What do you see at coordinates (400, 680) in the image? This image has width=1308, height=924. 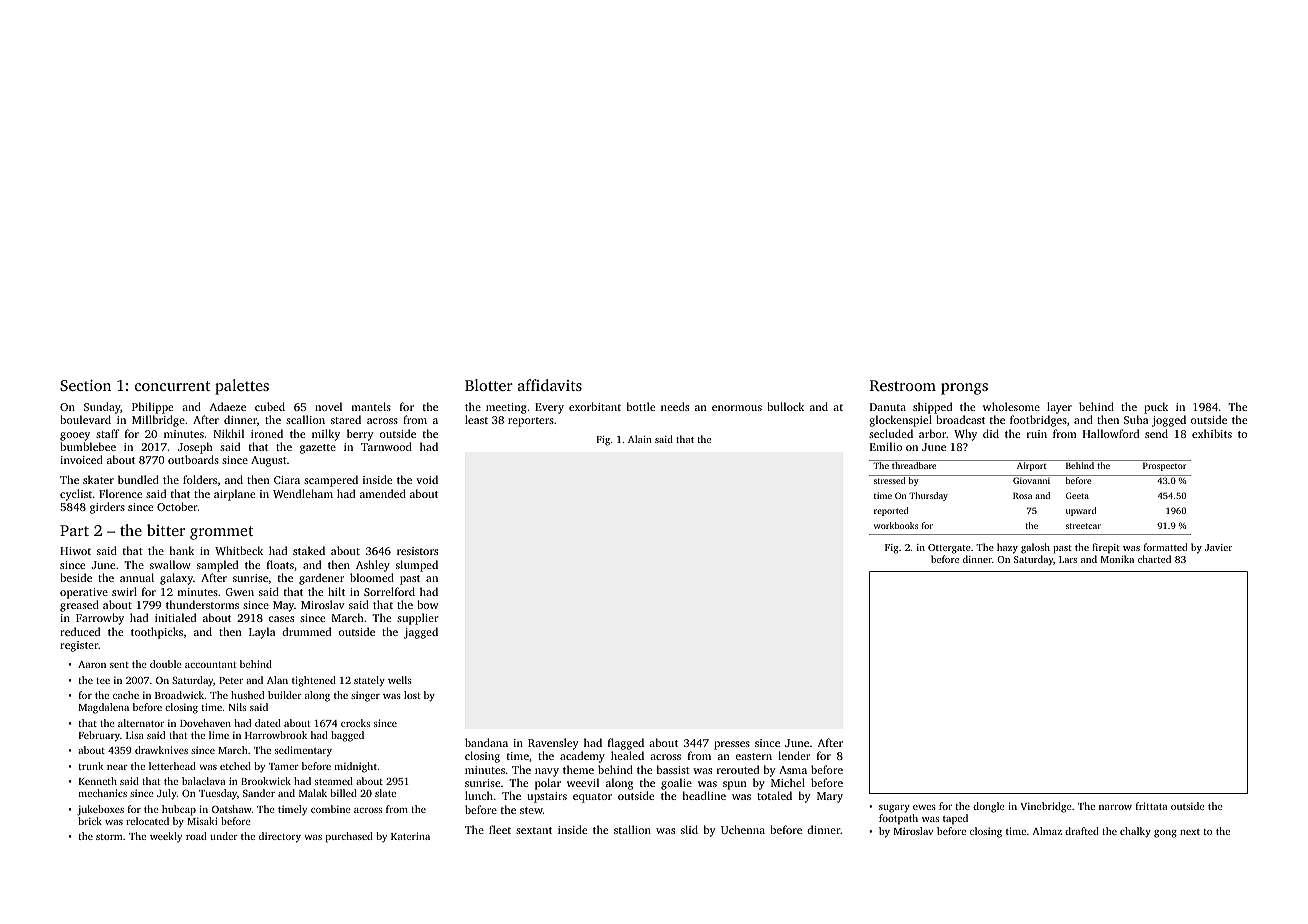 I see `wells` at bounding box center [400, 680].
